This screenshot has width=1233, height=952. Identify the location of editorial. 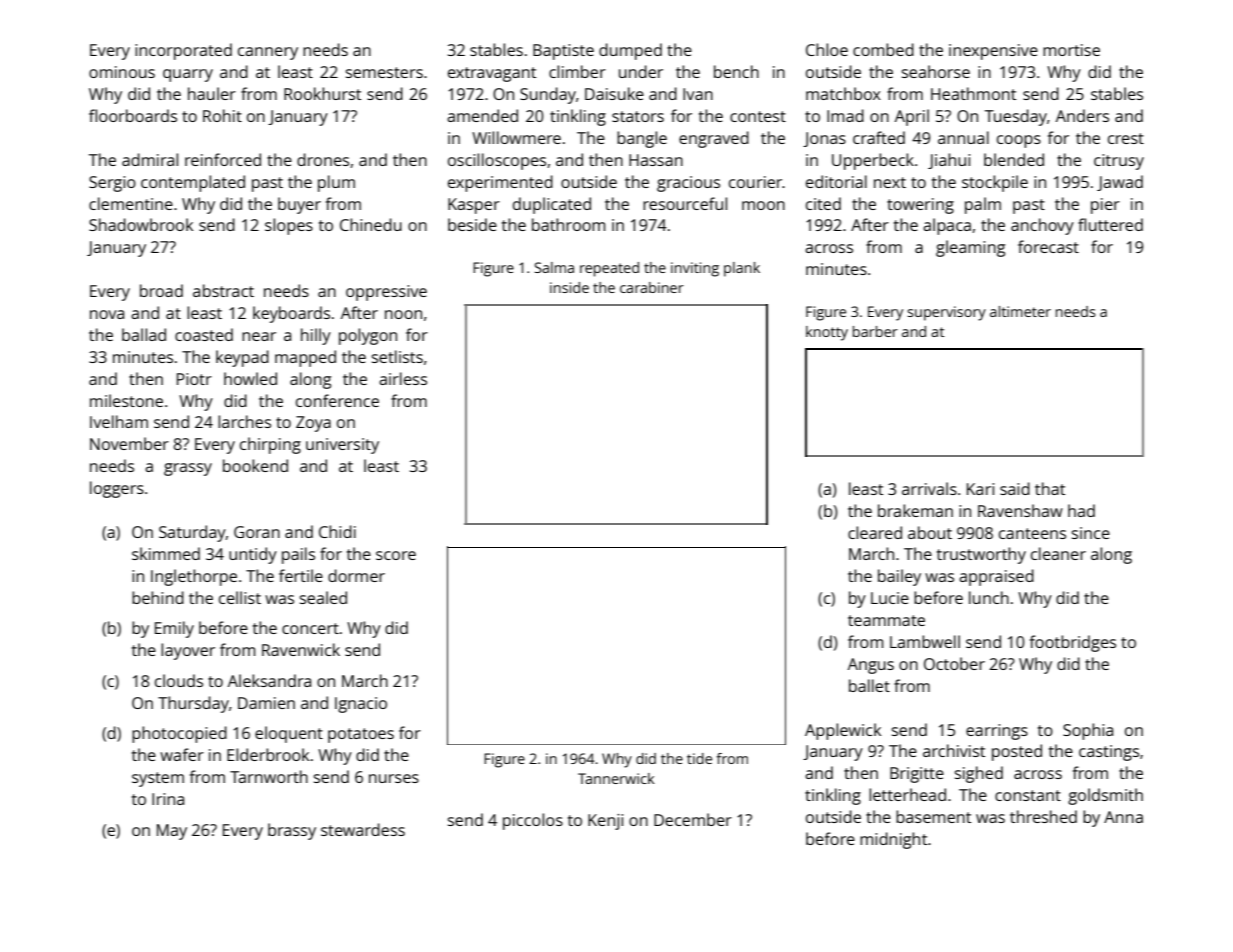
(836, 181).
